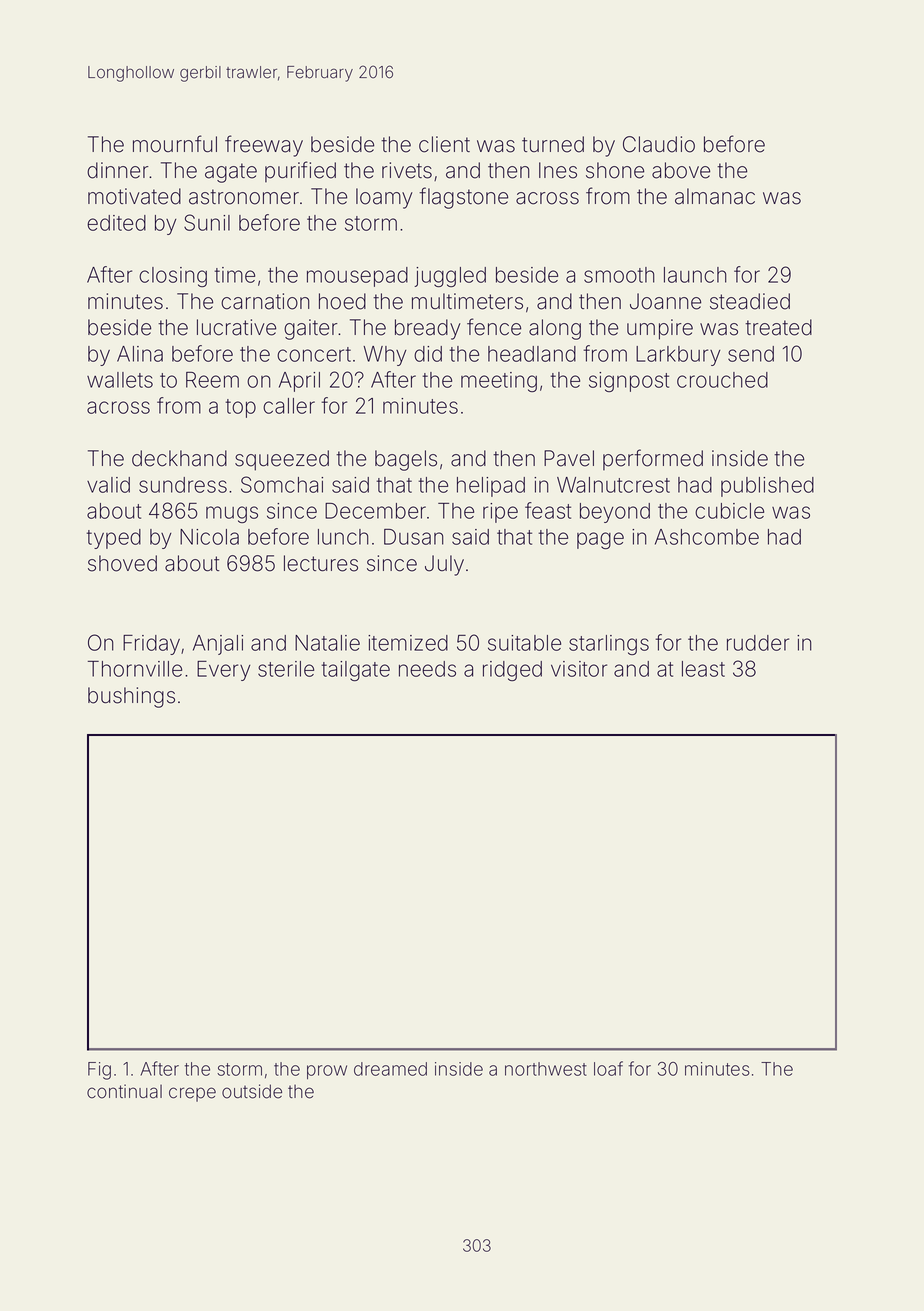  I want to click on Reem, so click(212, 380).
